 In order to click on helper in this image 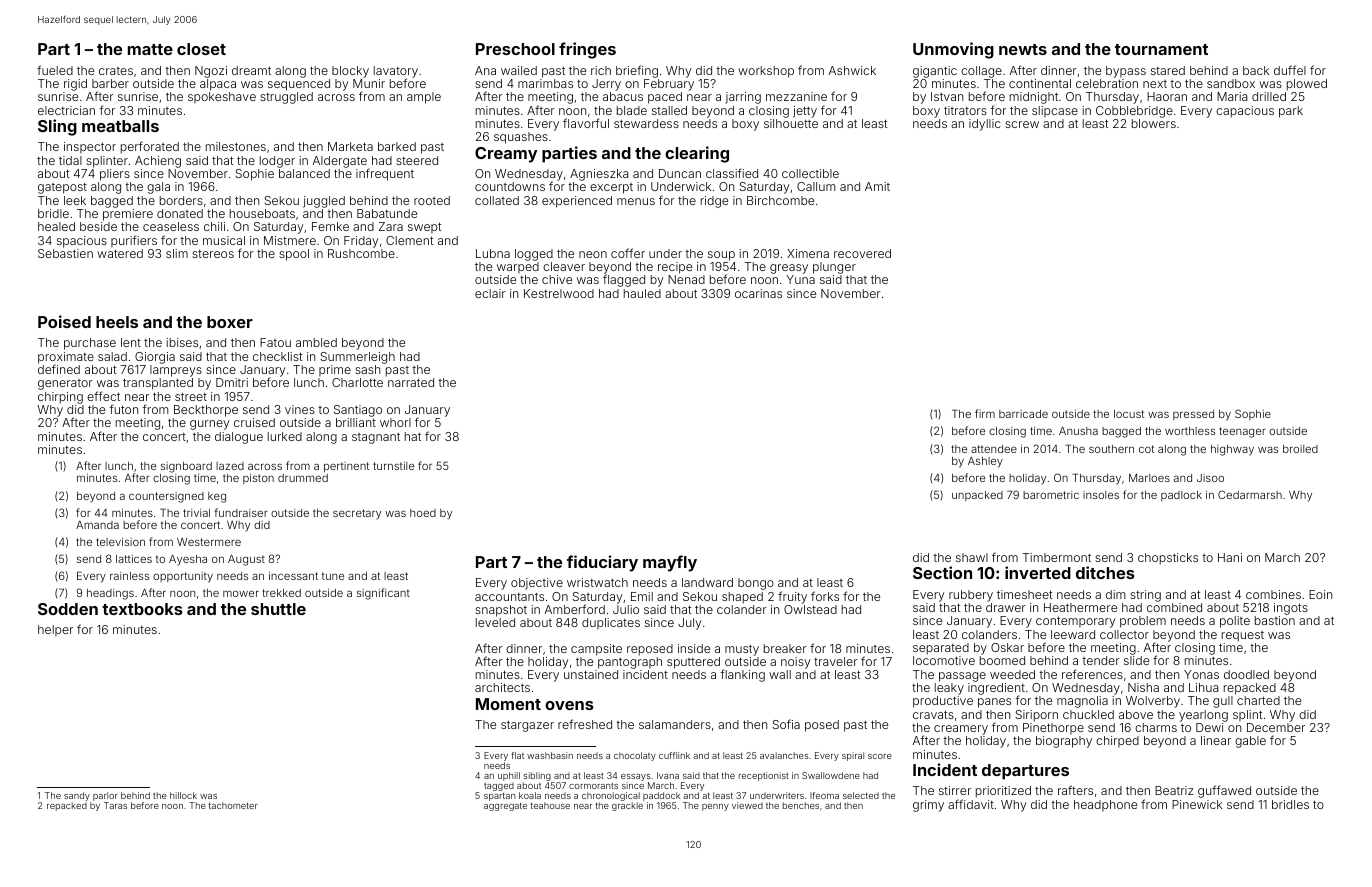, I will do `click(55, 630)`.
